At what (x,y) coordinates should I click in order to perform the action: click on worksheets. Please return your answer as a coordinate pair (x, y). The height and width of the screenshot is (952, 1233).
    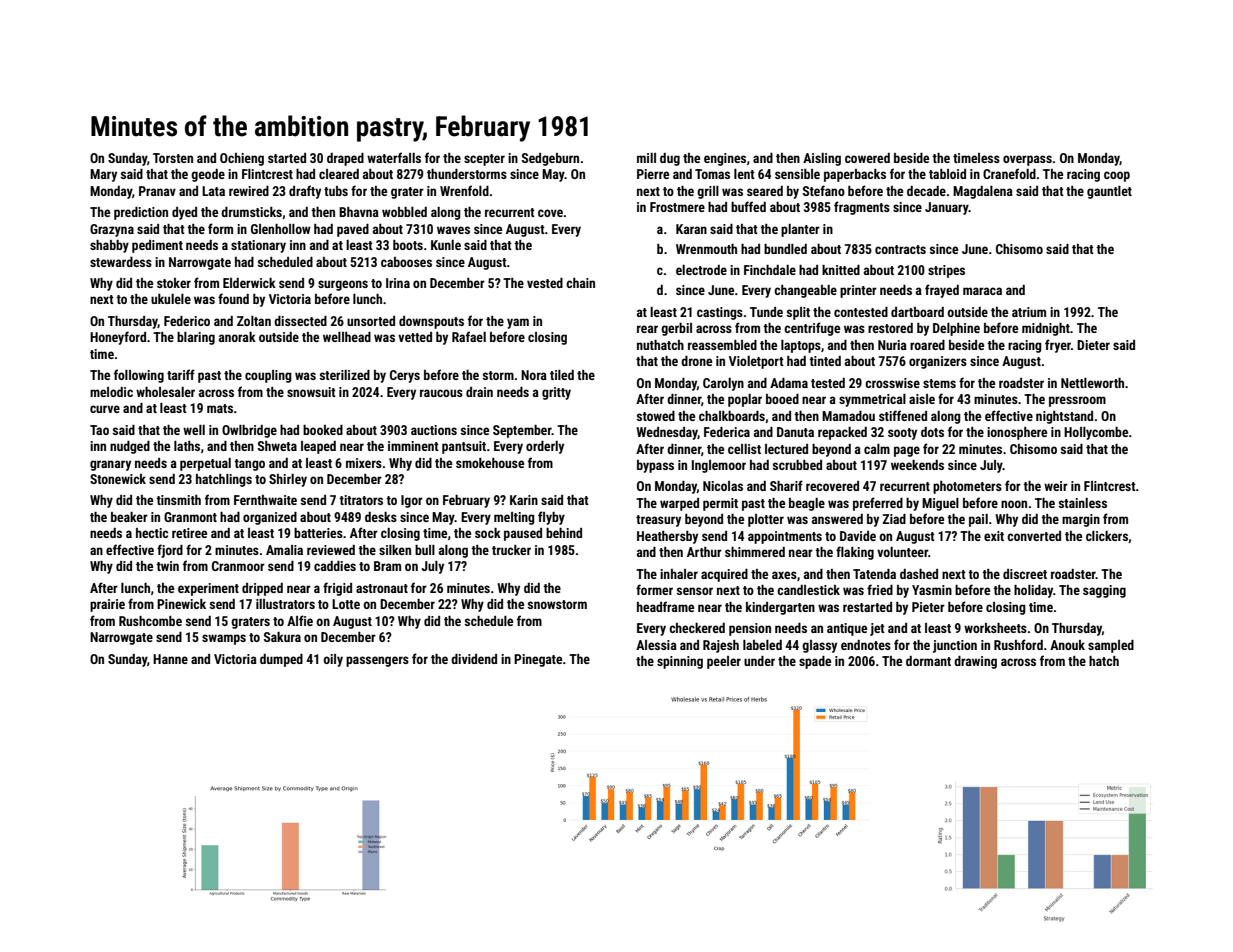
    Looking at the image, I should click on (995, 628).
